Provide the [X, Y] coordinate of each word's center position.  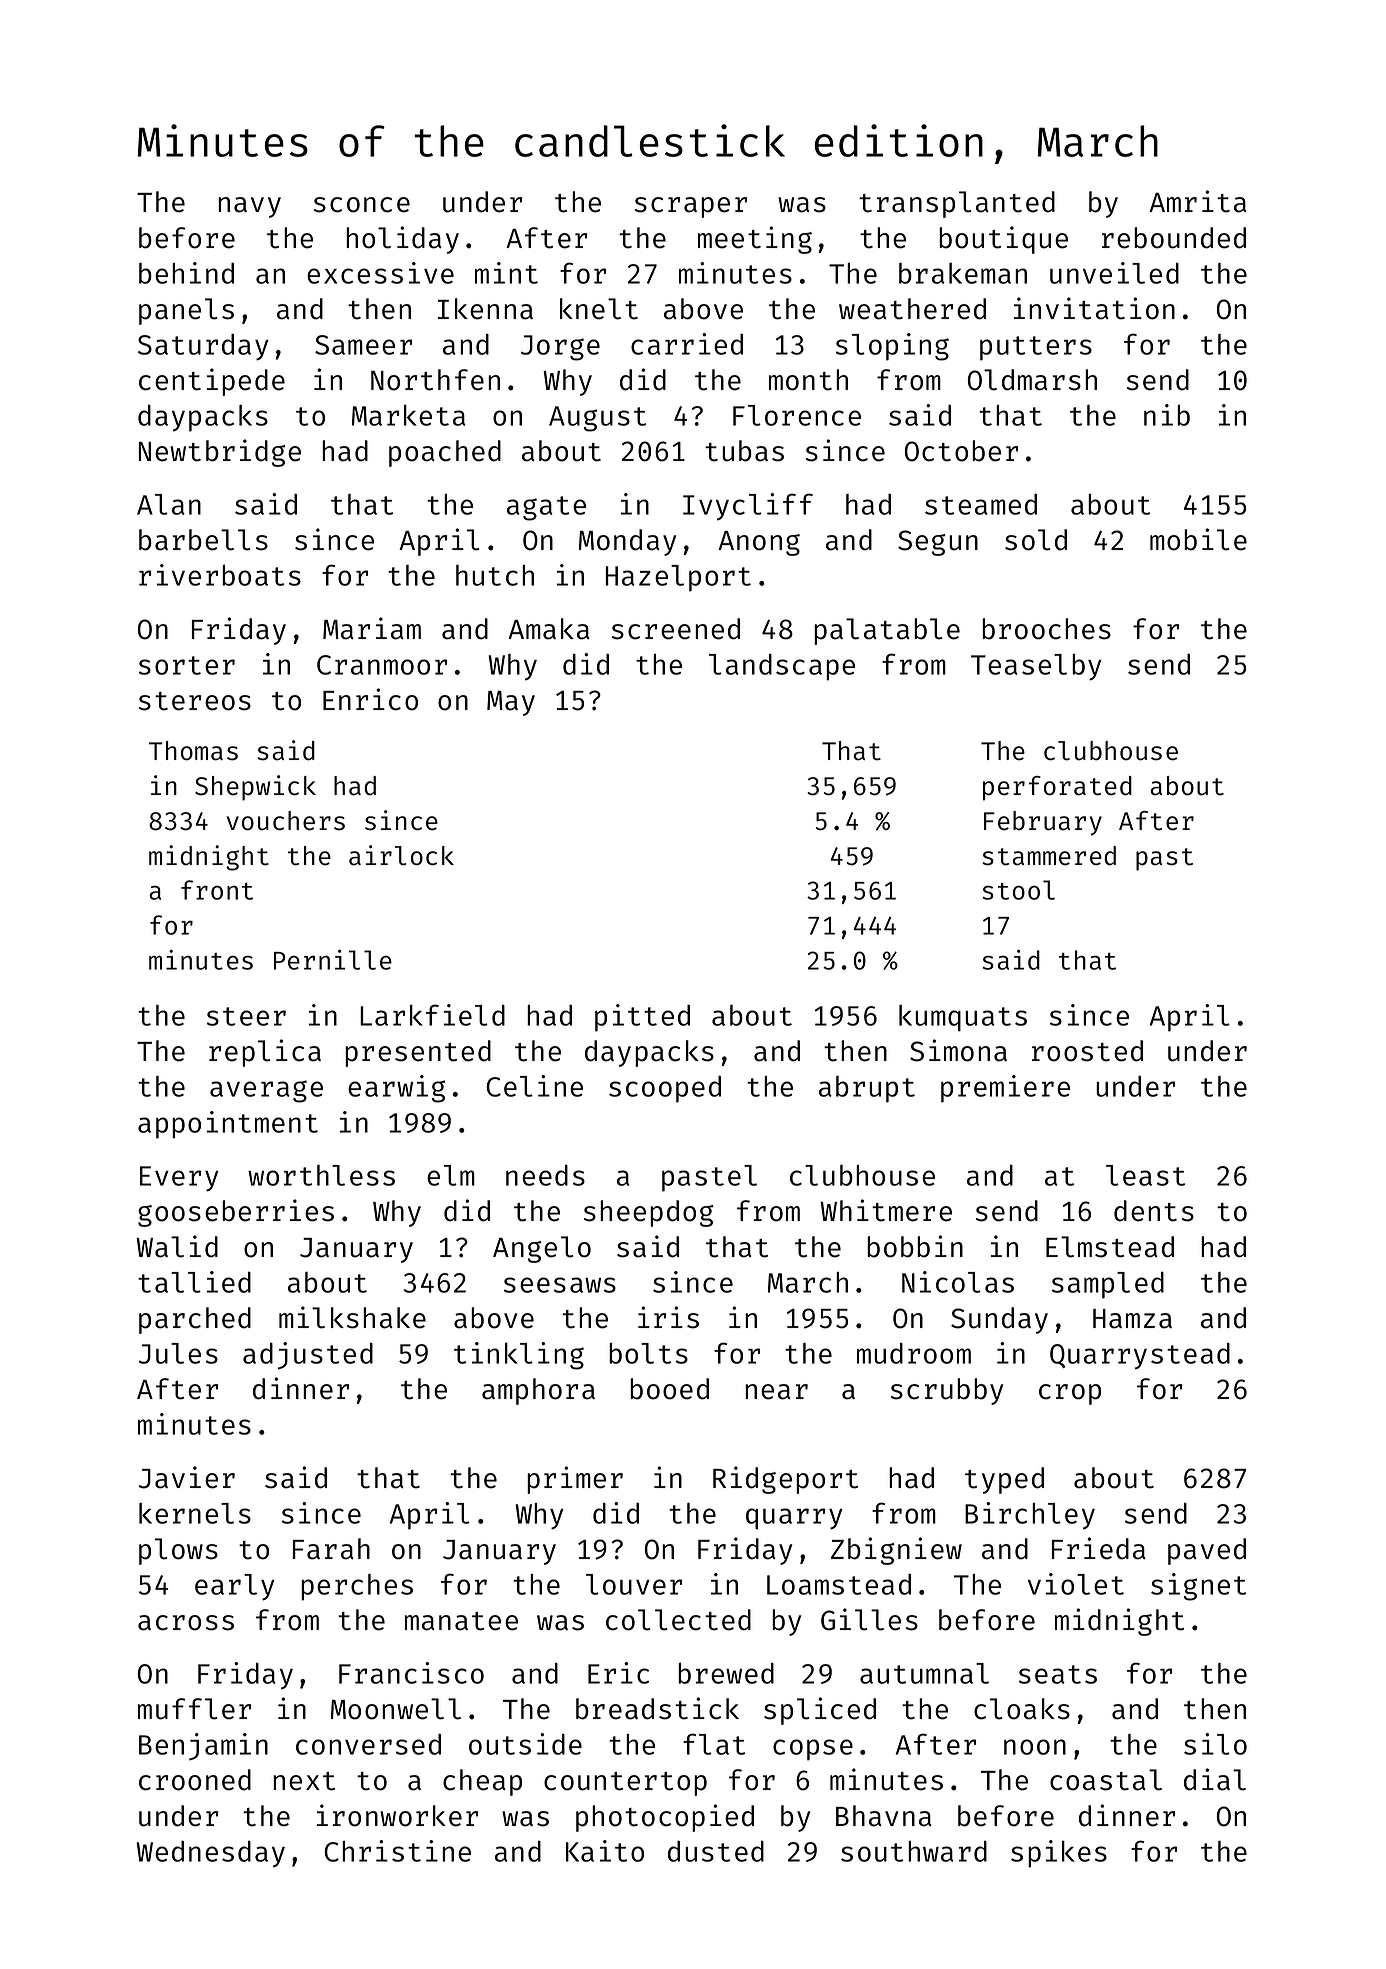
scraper [691, 207]
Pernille [333, 960]
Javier [187, 1477]
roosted [1087, 1051]
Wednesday [210, 1853]
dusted [716, 1851]
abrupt [867, 1089]
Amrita [1197, 201]
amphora [538, 1391]
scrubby [947, 1391]
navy [249, 207]
